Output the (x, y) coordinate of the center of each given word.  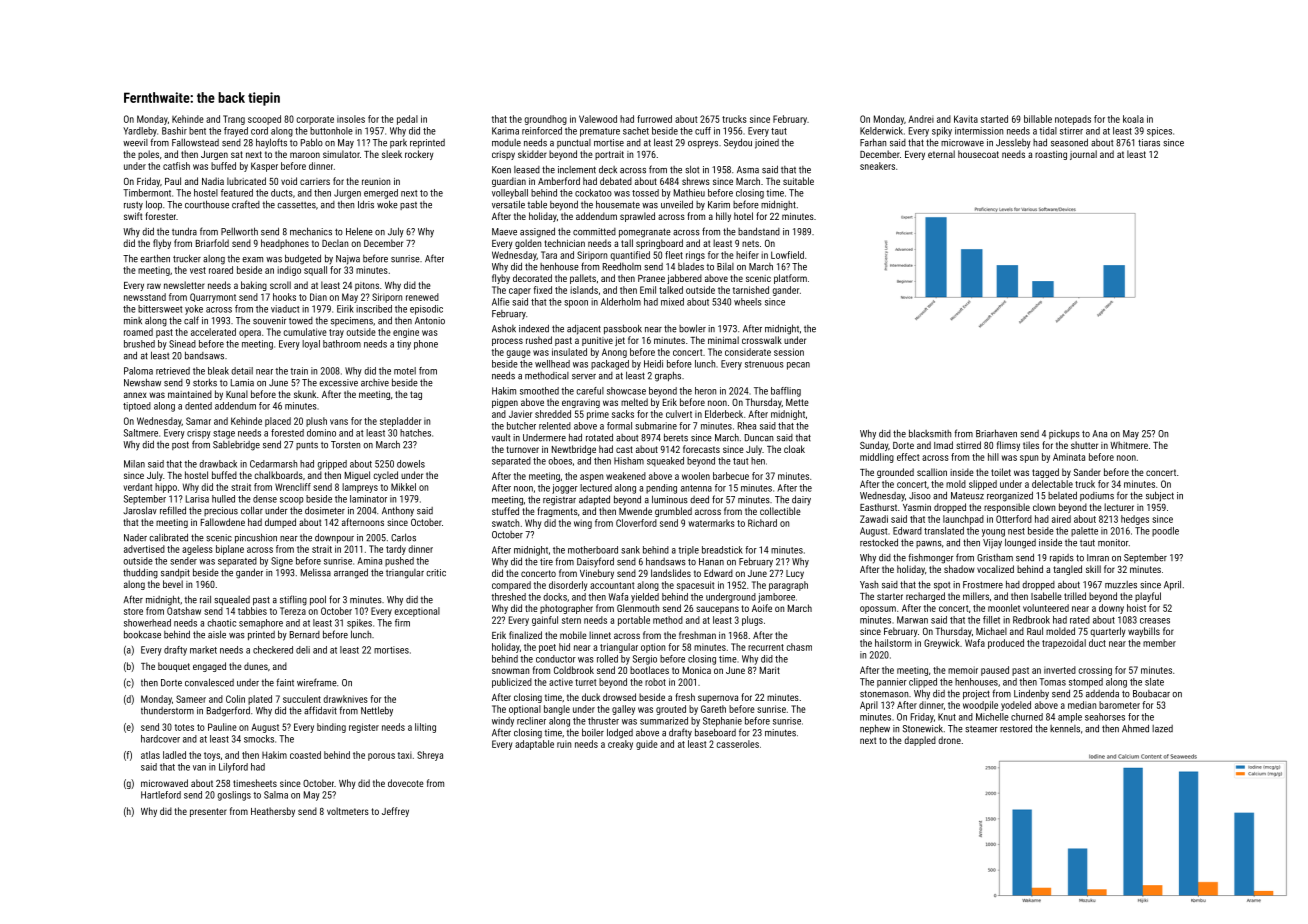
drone (949, 740)
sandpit (175, 573)
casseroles (737, 744)
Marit (770, 670)
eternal (941, 154)
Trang (234, 120)
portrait (609, 155)
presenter (208, 812)
